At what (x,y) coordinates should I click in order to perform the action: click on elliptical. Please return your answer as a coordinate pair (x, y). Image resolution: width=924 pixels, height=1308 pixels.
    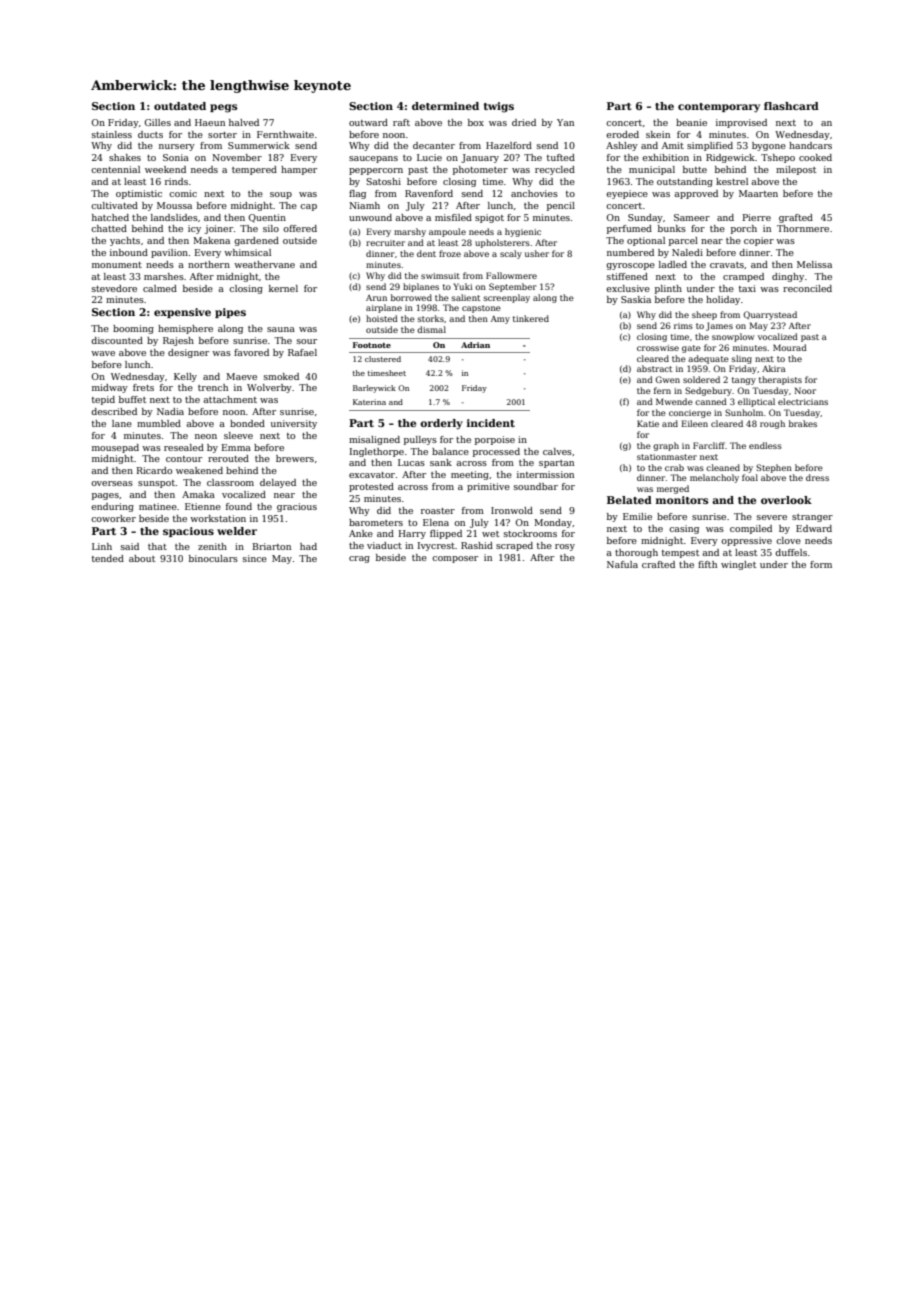
    Looking at the image, I should click on (756, 402).
